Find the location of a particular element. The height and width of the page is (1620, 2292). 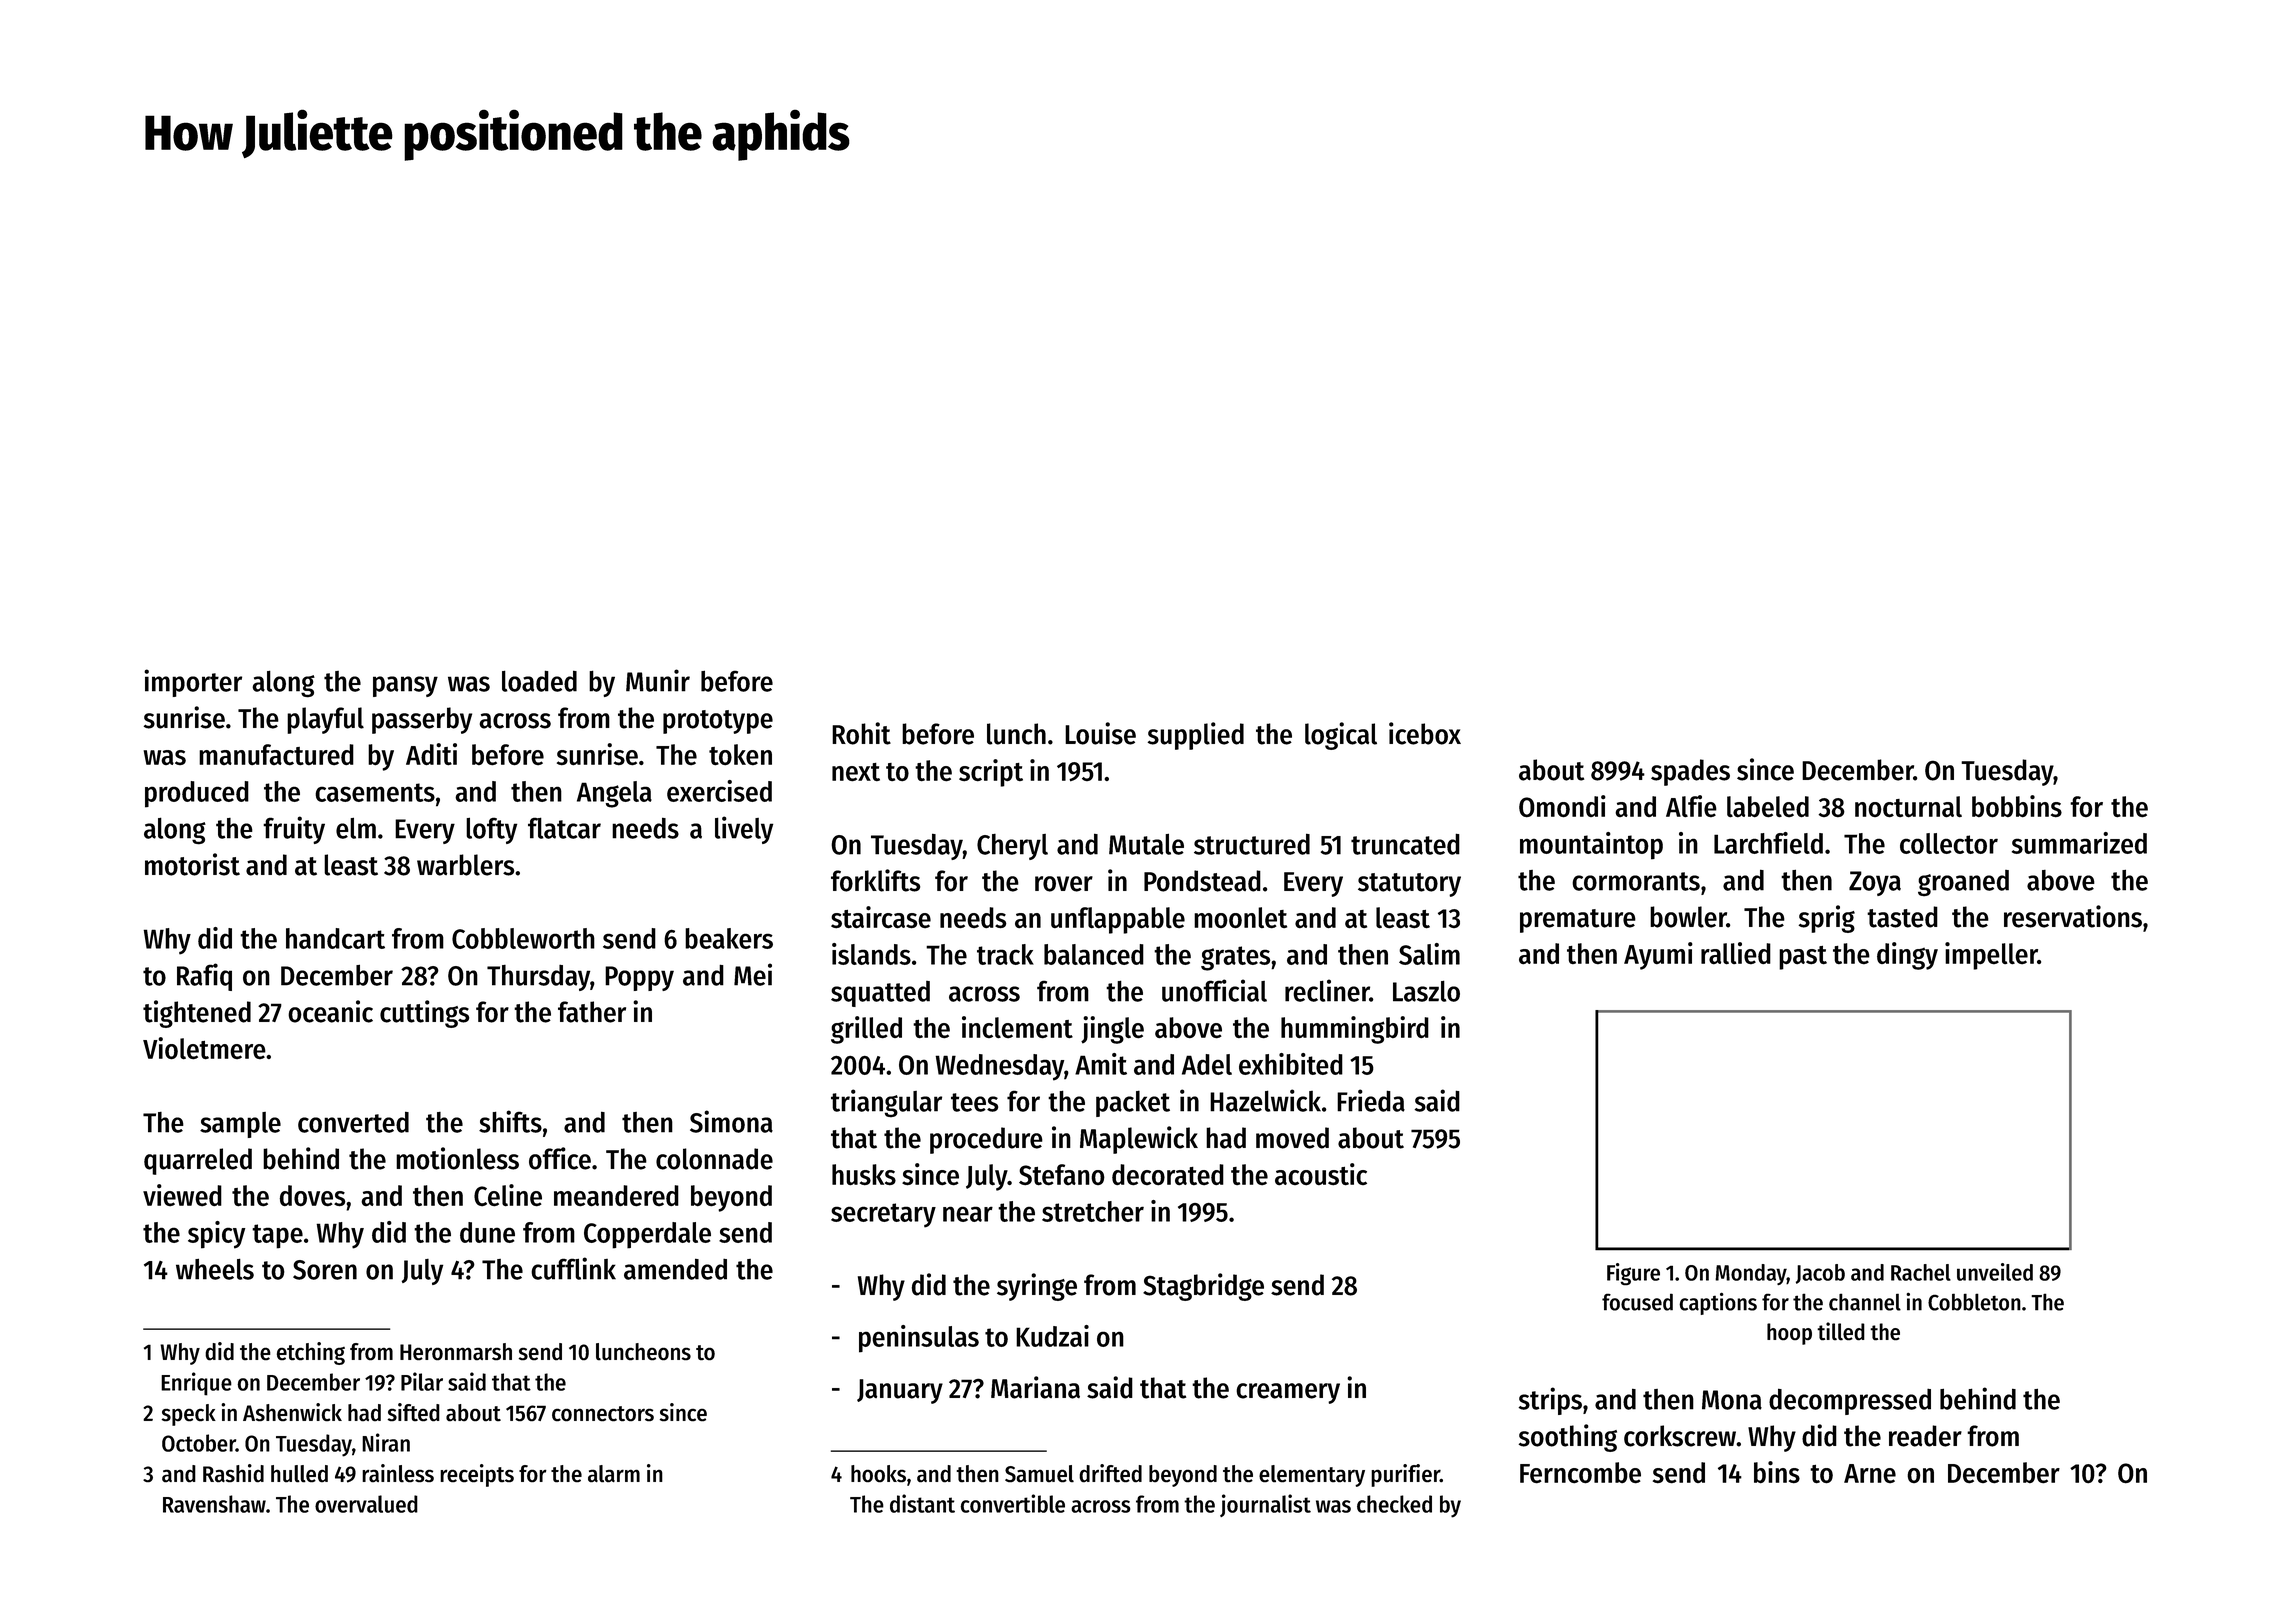

stretcher is located at coordinates (1093, 1211).
